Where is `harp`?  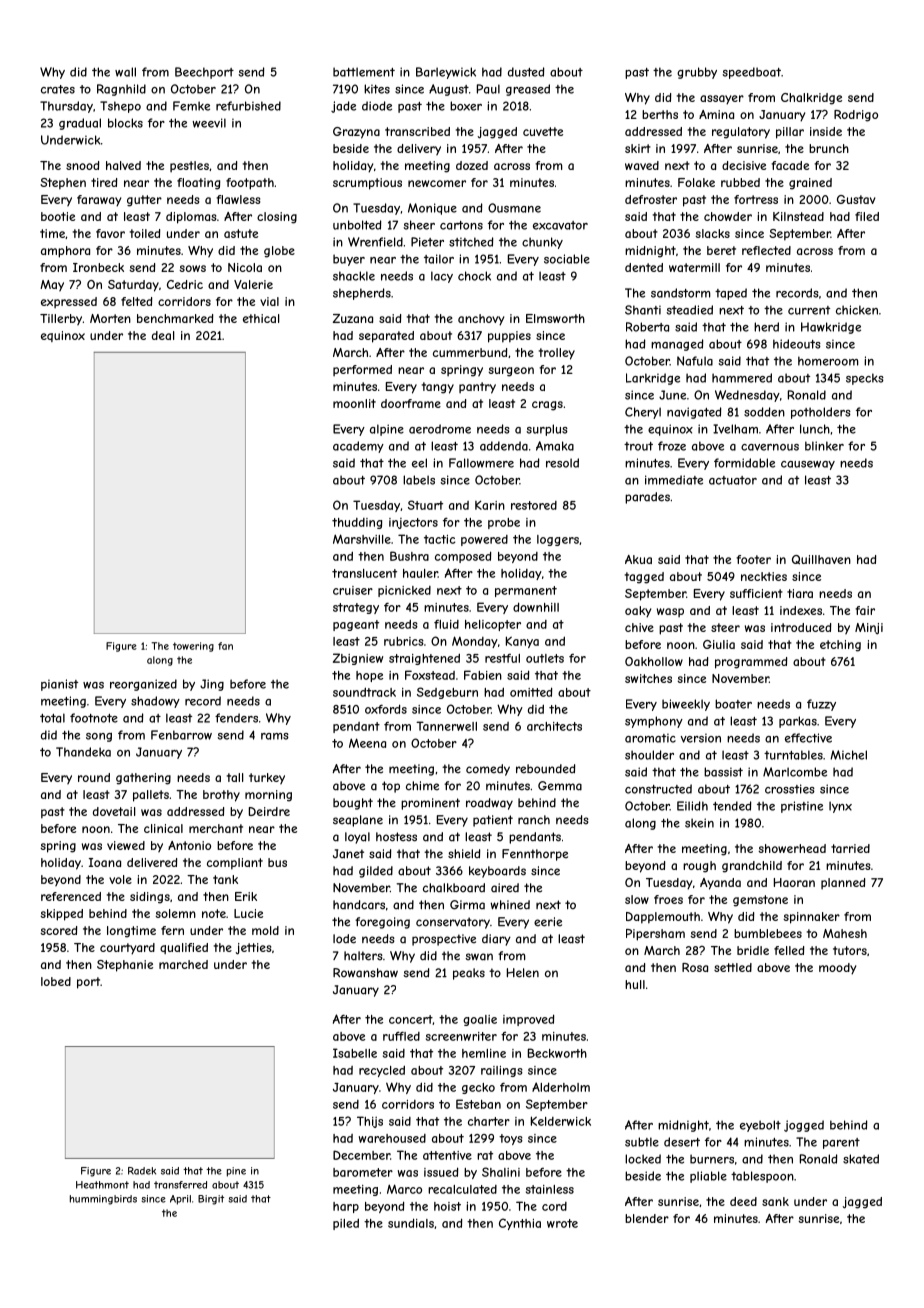
harp is located at coordinates (346, 1207).
